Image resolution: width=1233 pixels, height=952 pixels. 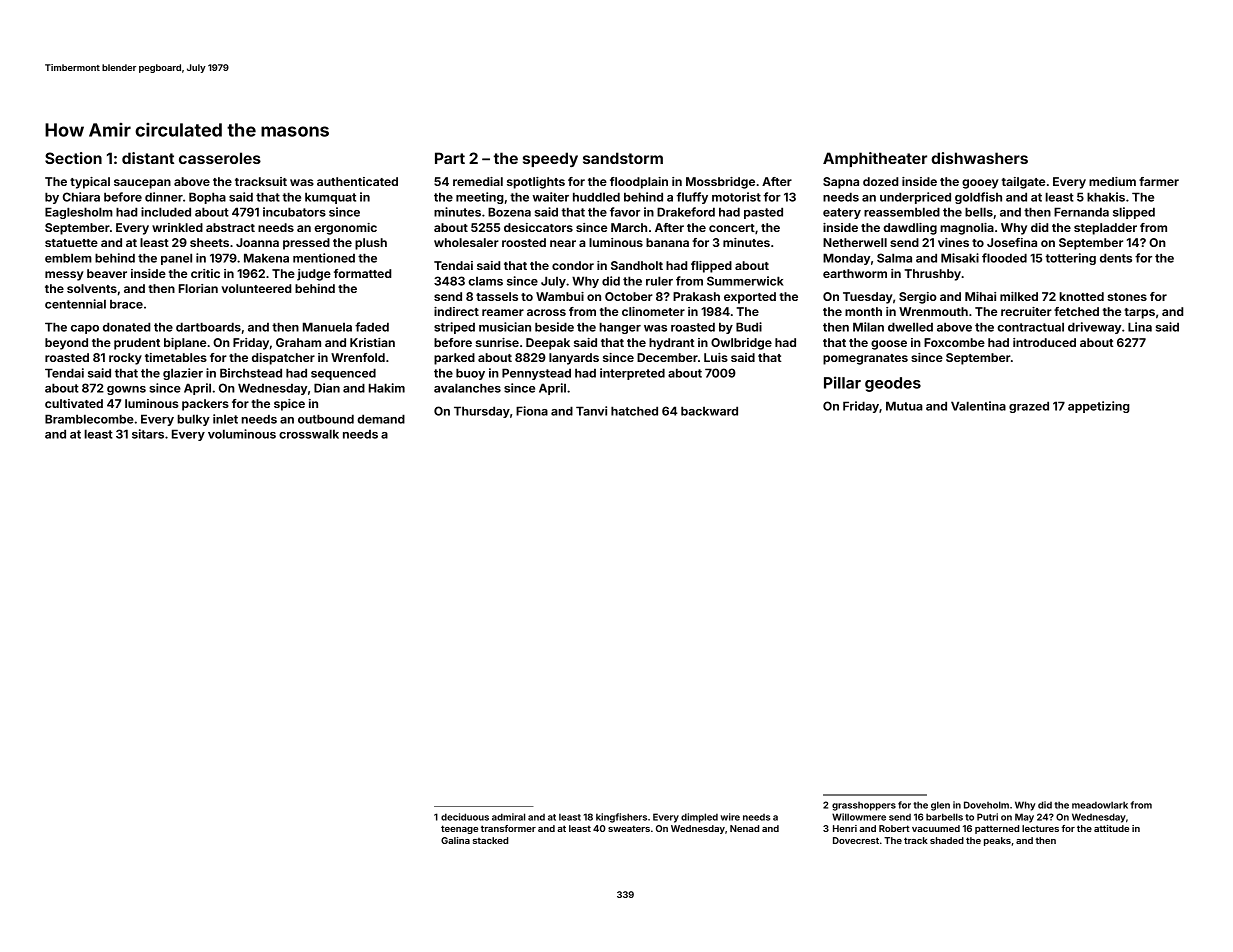 I want to click on Doveholm, so click(x=986, y=805).
